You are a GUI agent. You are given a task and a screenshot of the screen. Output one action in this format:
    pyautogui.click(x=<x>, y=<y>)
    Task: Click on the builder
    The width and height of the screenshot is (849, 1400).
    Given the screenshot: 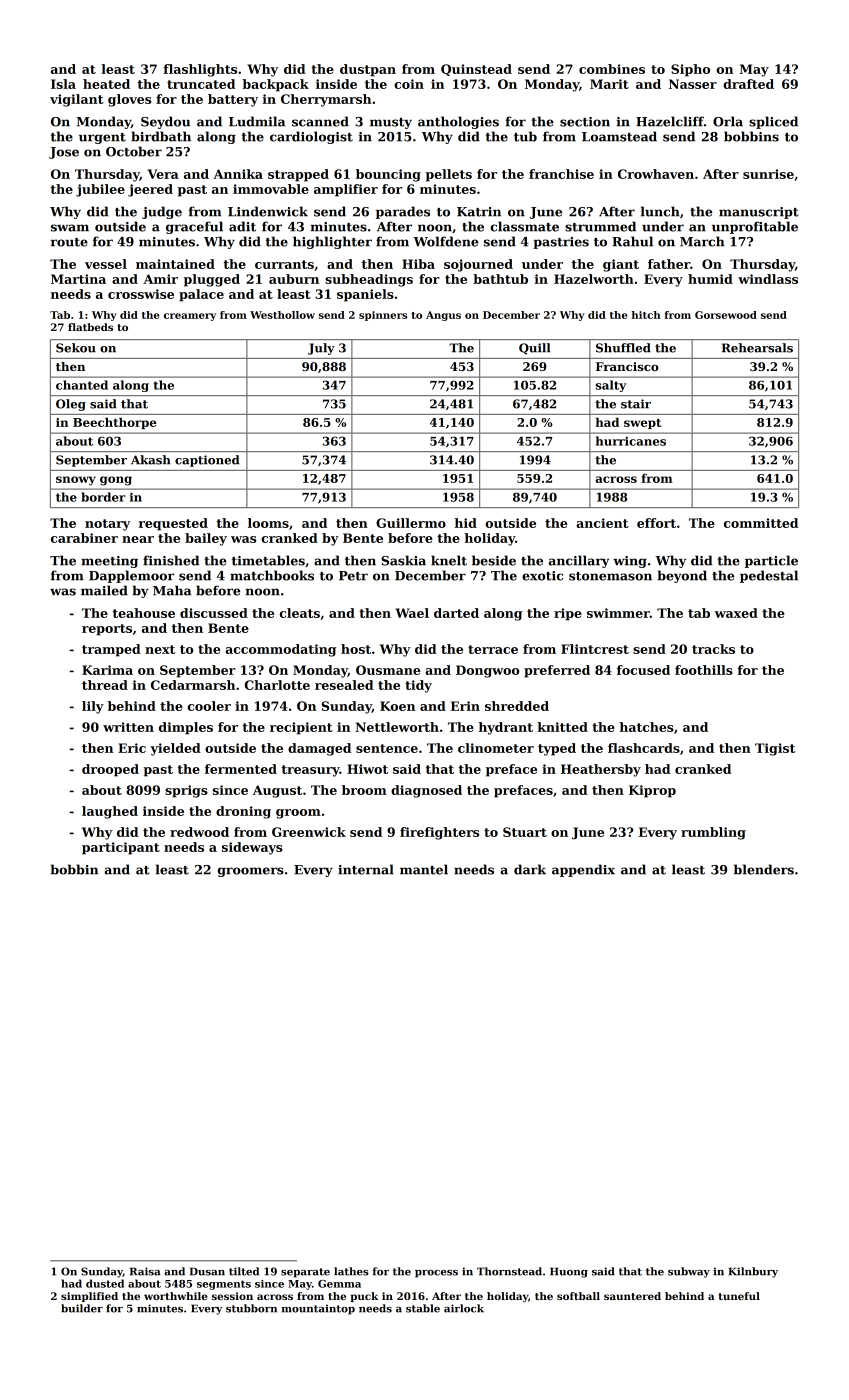 What is the action you would take?
    pyautogui.click(x=82, y=1308)
